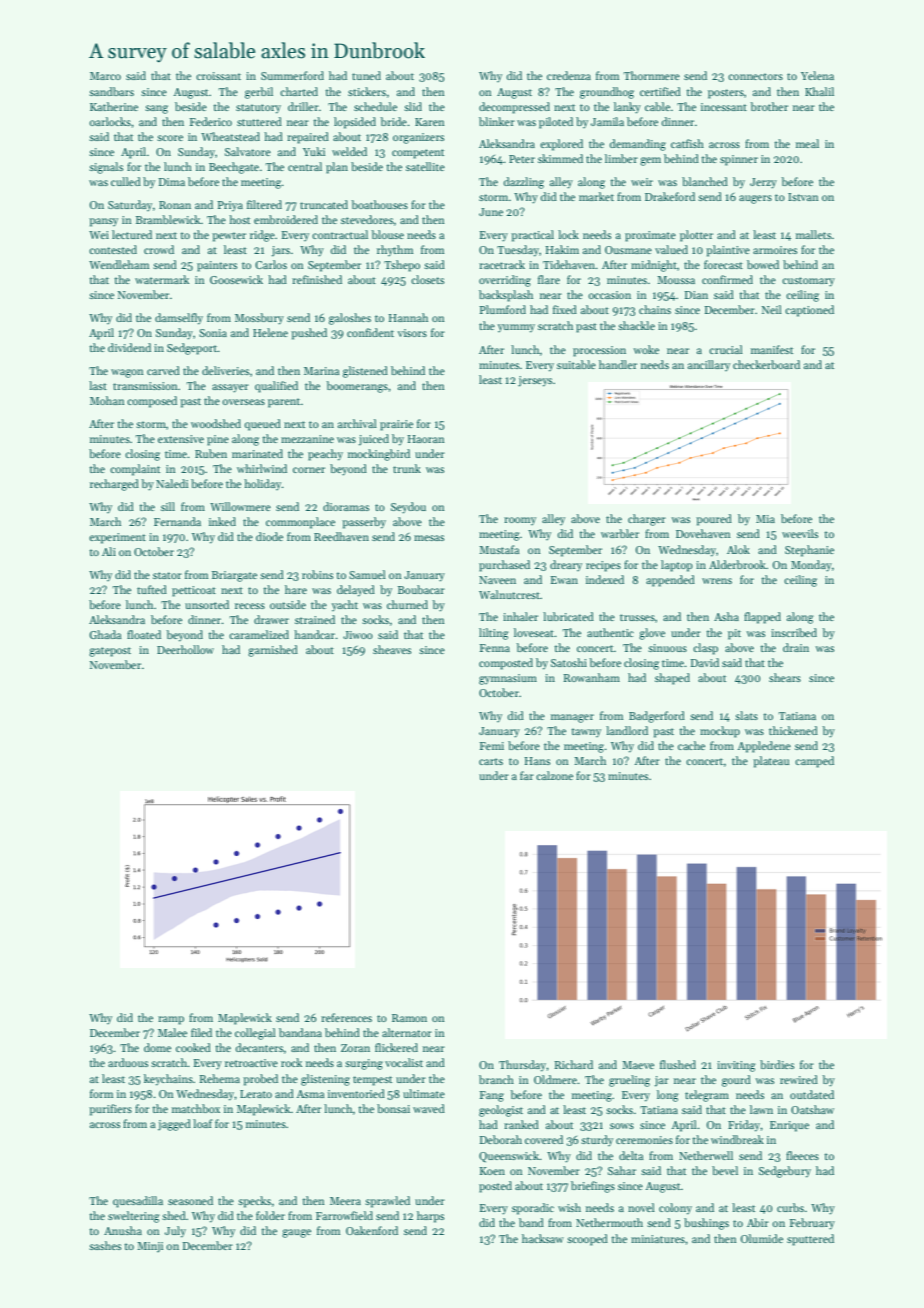  Describe the element at coordinates (366, 75) in the screenshot. I see `tuned` at that location.
